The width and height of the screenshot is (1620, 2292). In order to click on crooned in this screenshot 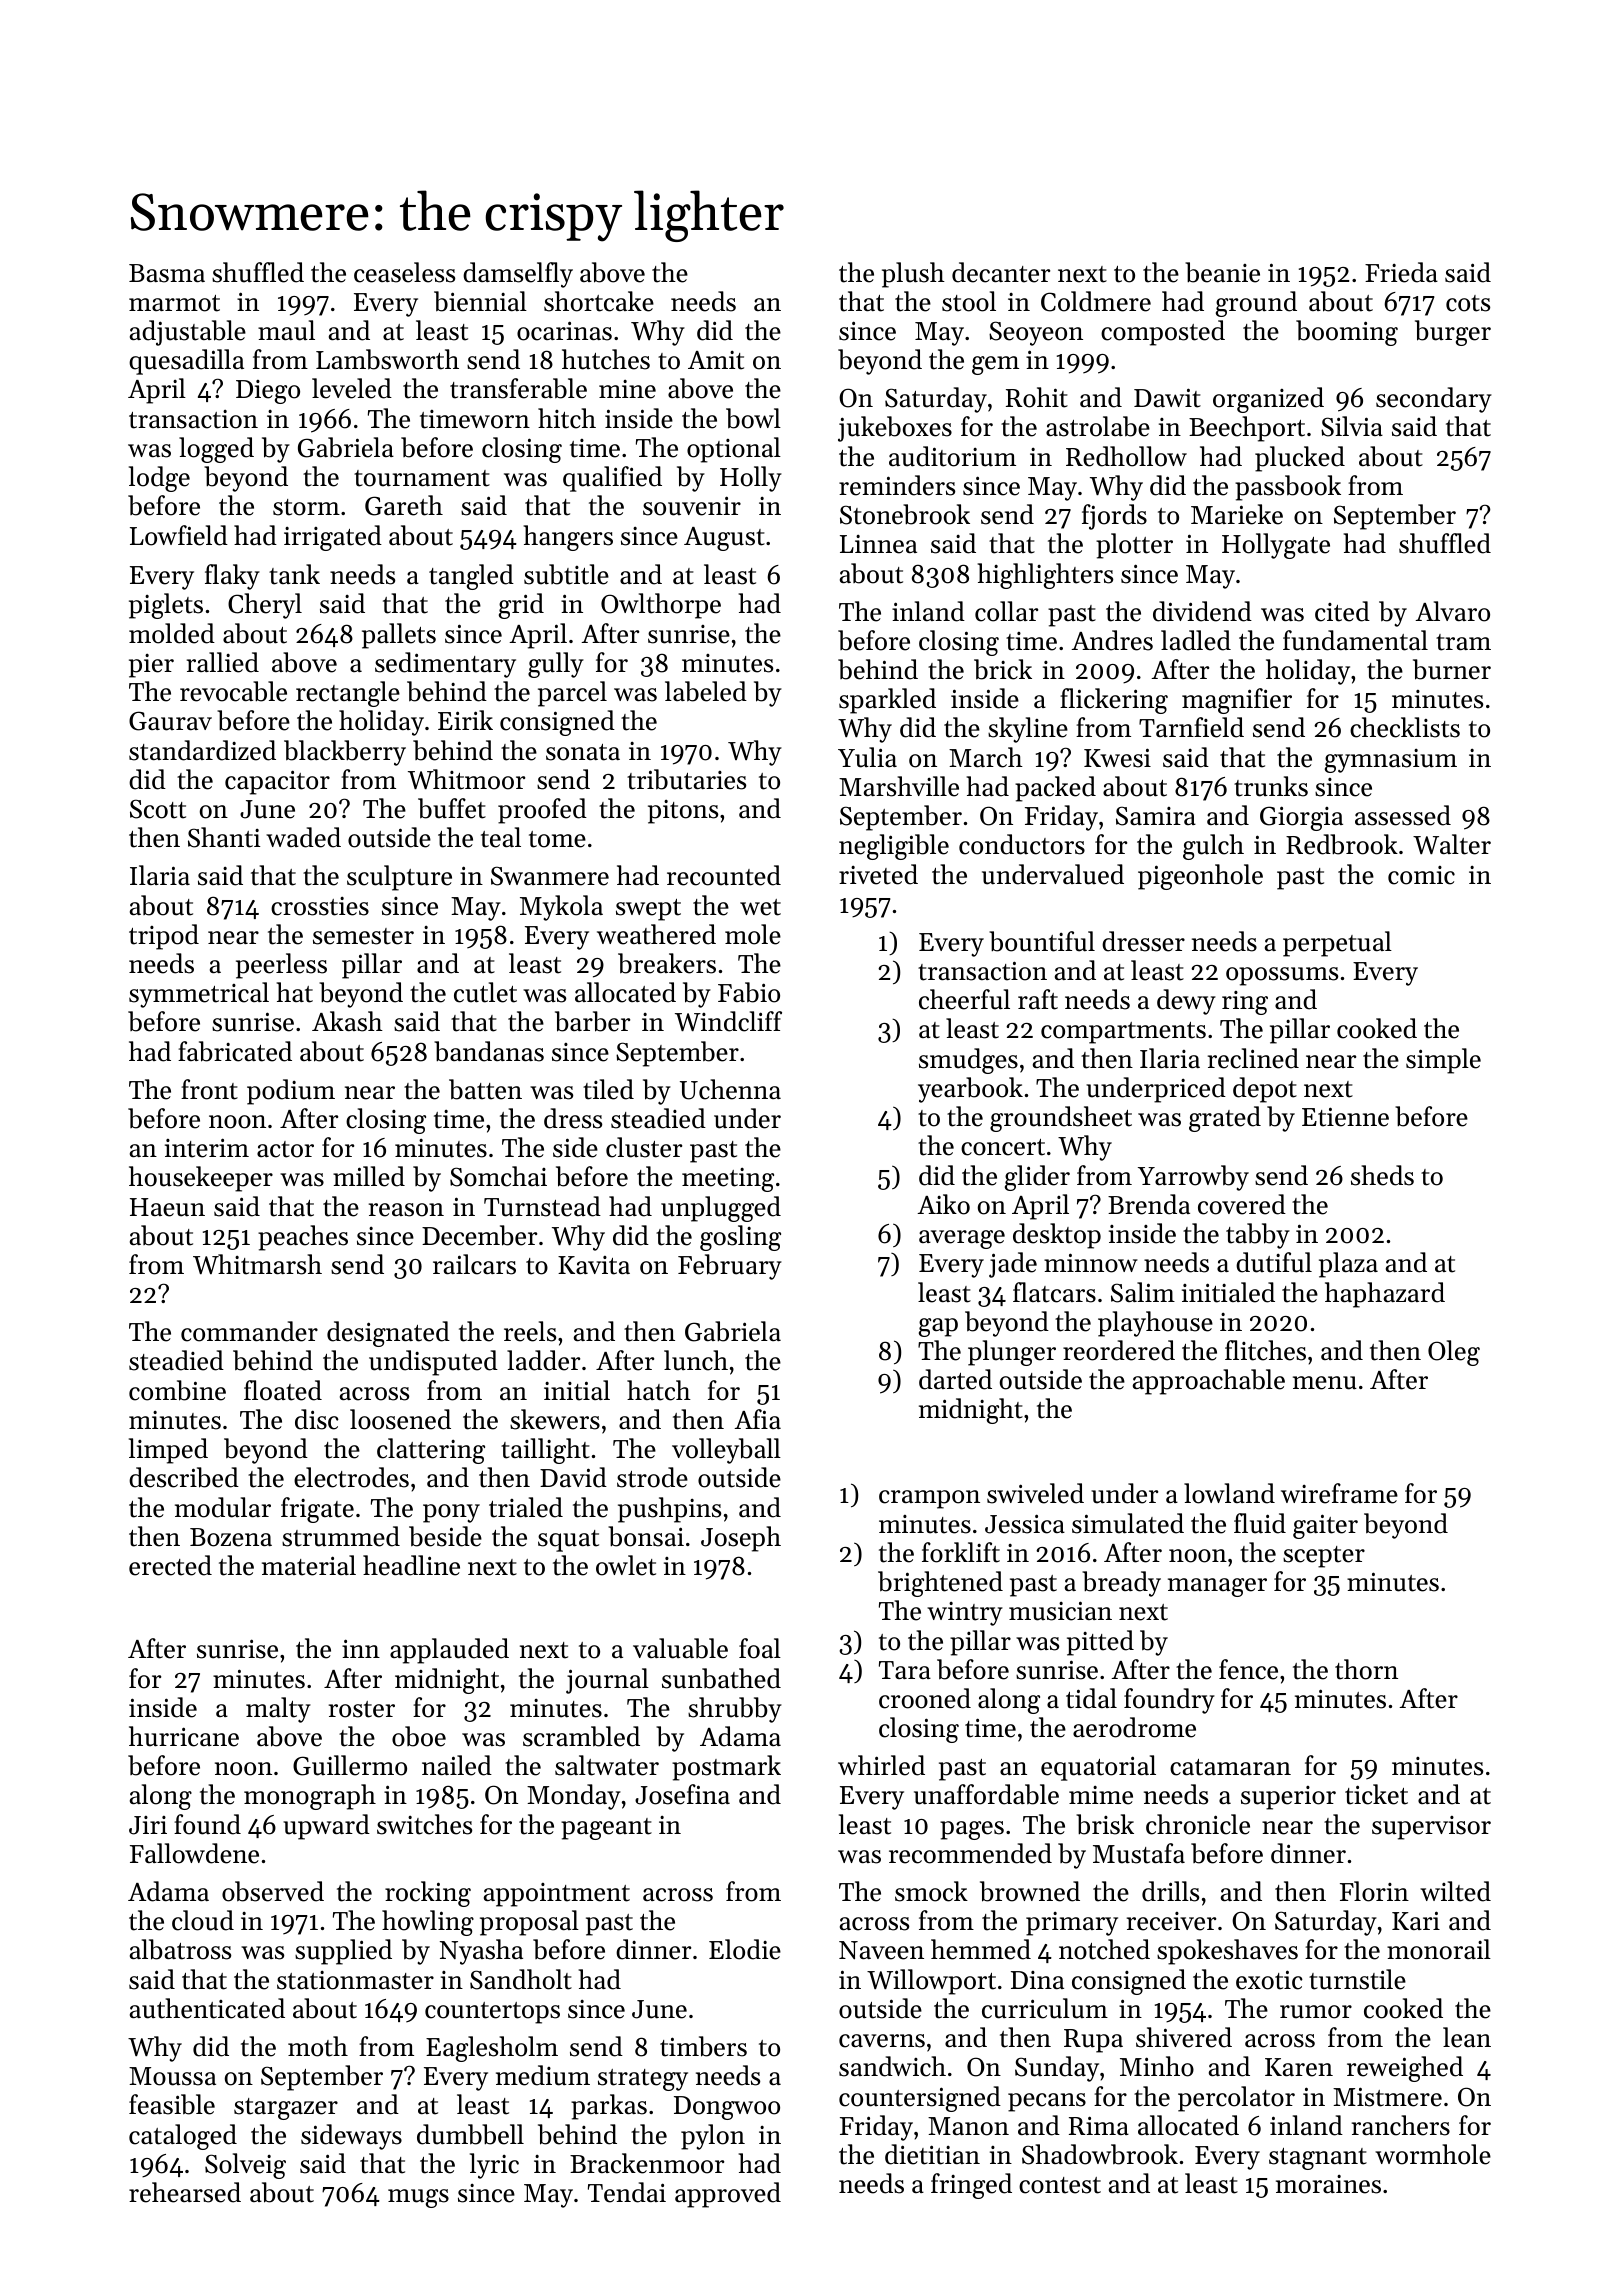, I will do `click(925, 1698)`.
